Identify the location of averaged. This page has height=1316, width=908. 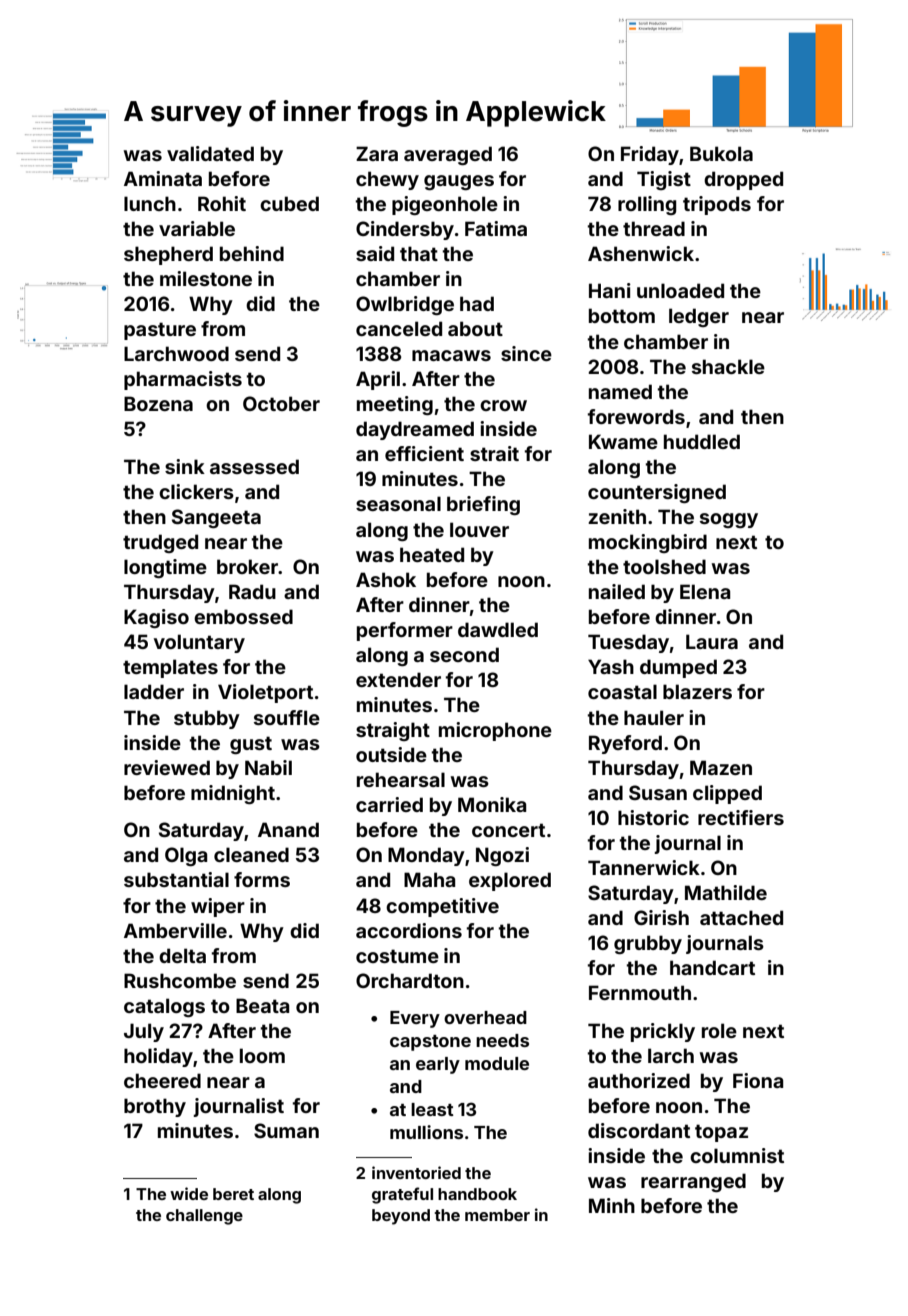
(448, 155).
